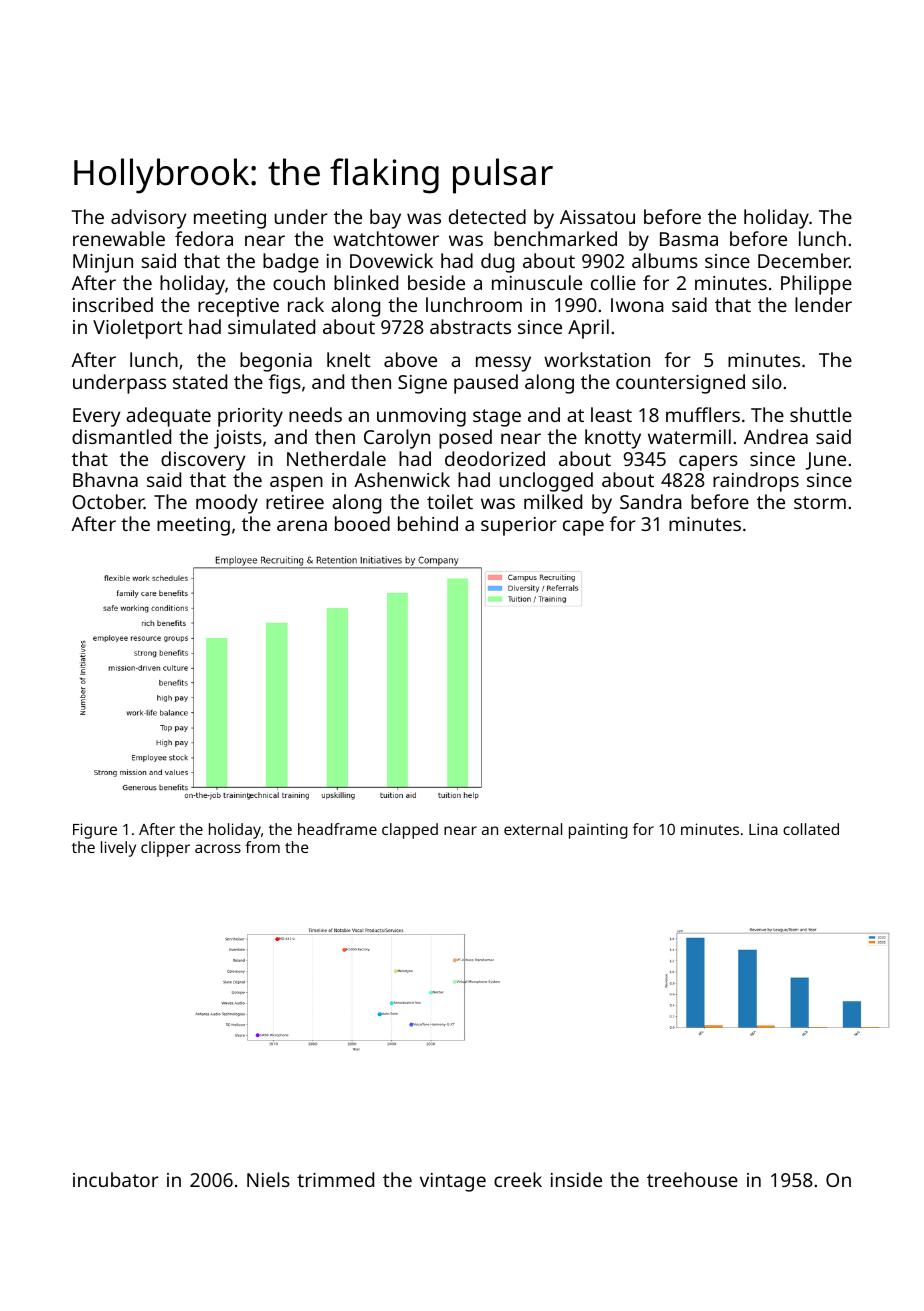 The height and width of the page is (1311, 924). Describe the element at coordinates (689, 239) in the page. I see `Basma` at that location.
